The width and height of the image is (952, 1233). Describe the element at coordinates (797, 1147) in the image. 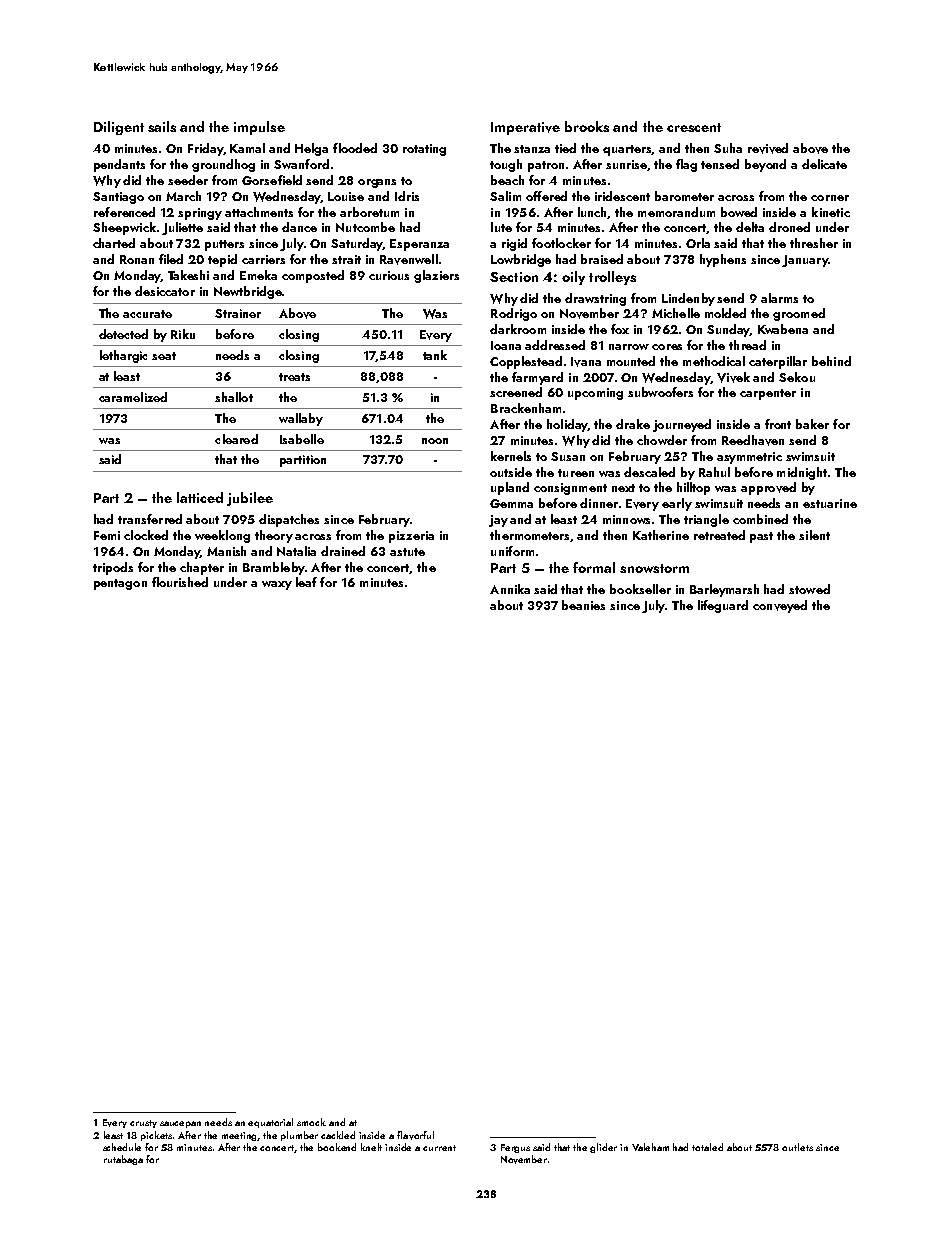

I see `outlets` at that location.
